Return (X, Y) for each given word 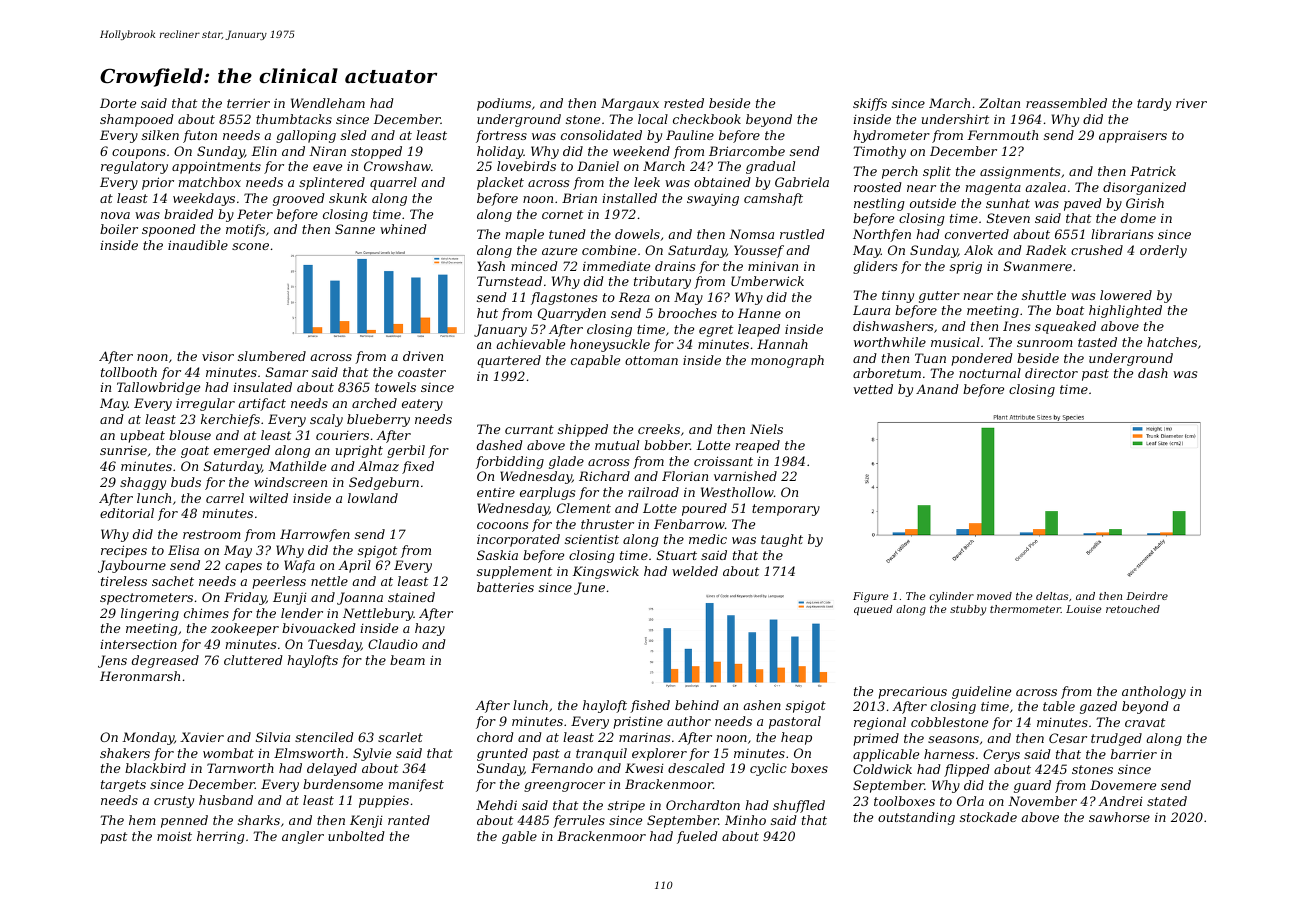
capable (595, 361)
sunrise (123, 450)
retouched (1133, 609)
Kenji (366, 821)
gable (519, 837)
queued (873, 610)
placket (500, 183)
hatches (1172, 342)
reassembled (1066, 103)
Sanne (355, 229)
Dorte (118, 103)
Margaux (630, 104)
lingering (150, 614)
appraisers (1133, 136)
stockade (988, 817)
